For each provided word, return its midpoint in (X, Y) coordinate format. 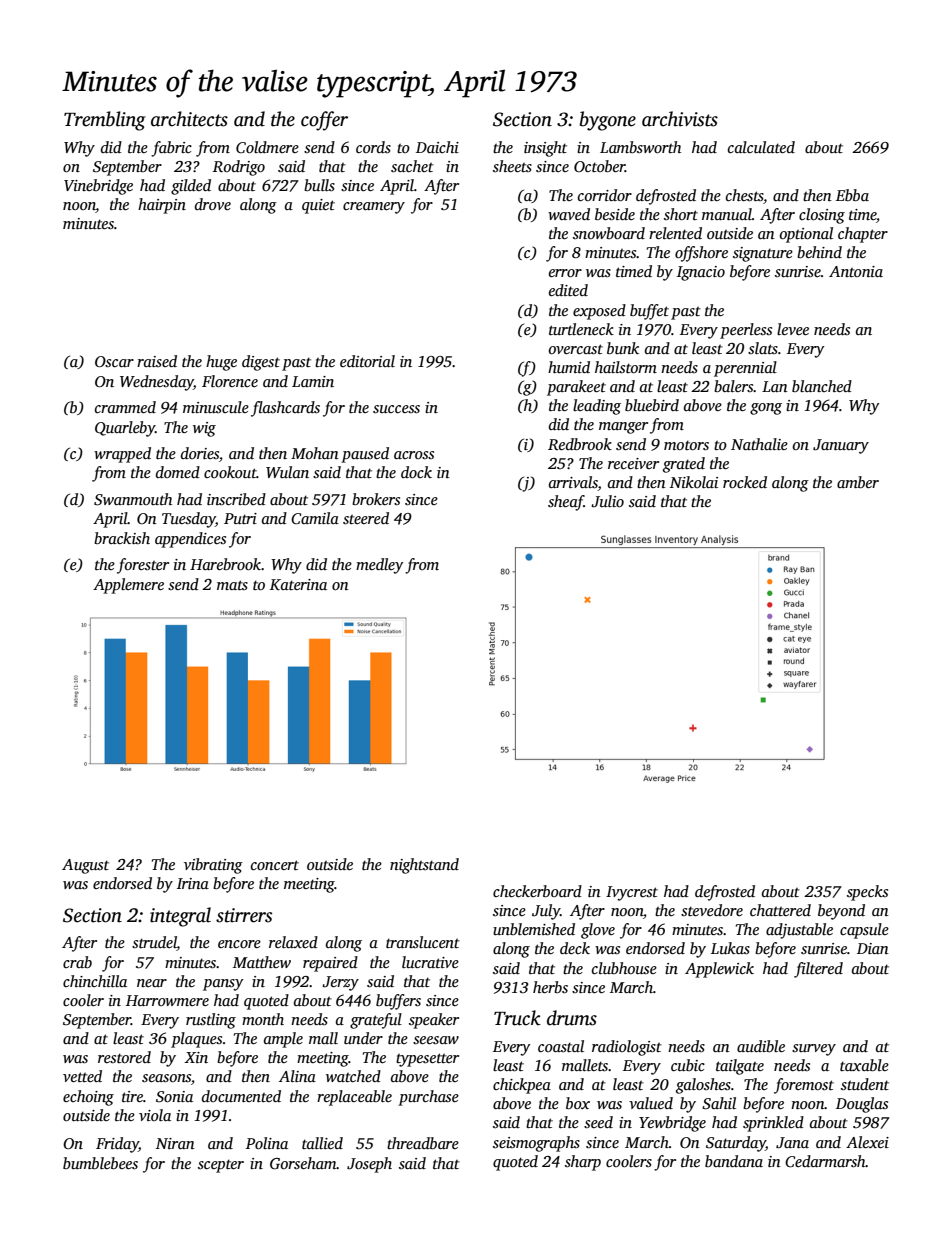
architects (189, 119)
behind (819, 252)
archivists (680, 119)
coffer (324, 121)
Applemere (128, 586)
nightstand (424, 866)
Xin (196, 1057)
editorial (367, 361)
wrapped (122, 455)
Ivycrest (632, 893)
